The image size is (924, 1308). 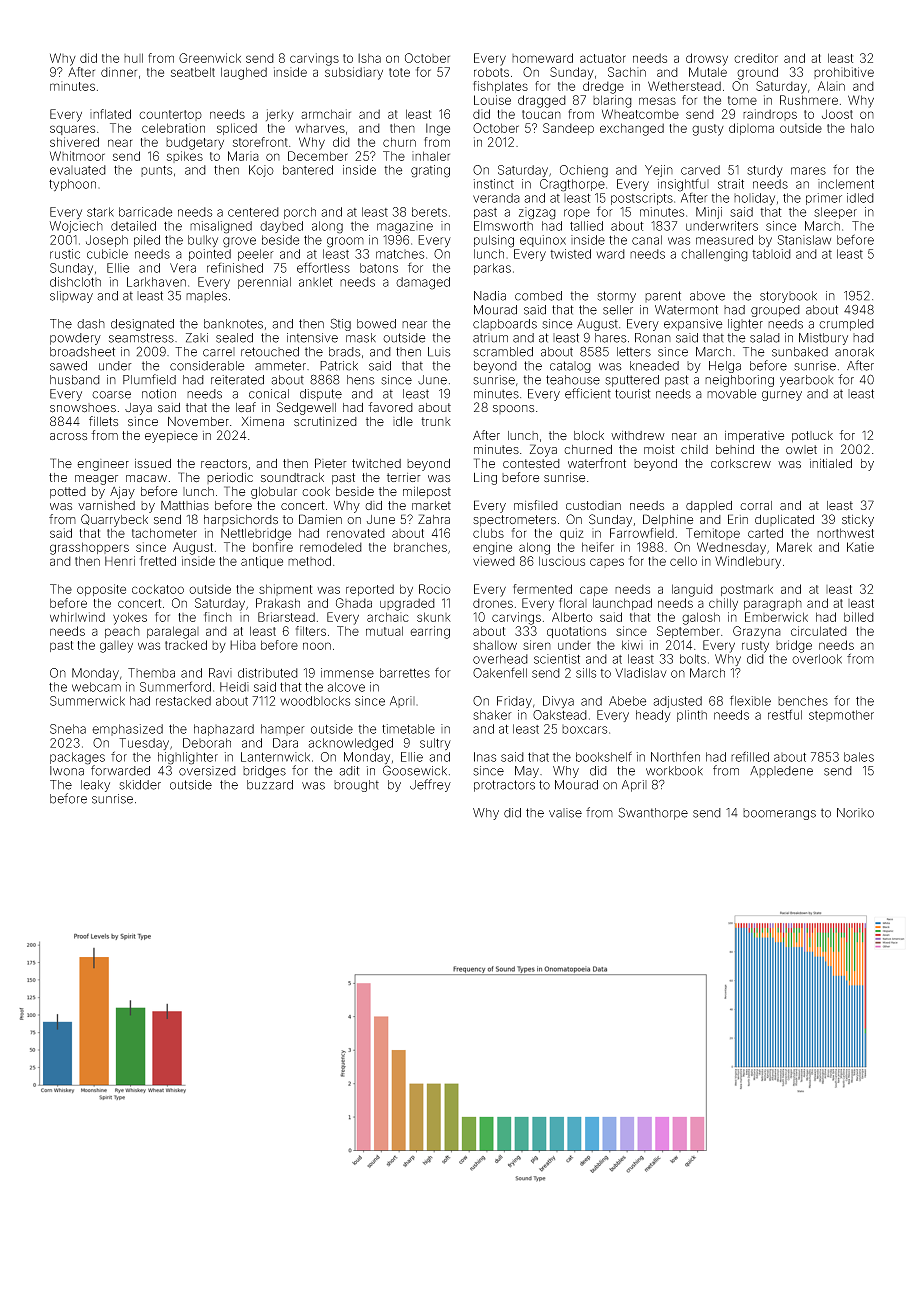 What do you see at coordinates (369, 58) in the image?
I see `Isha` at bounding box center [369, 58].
